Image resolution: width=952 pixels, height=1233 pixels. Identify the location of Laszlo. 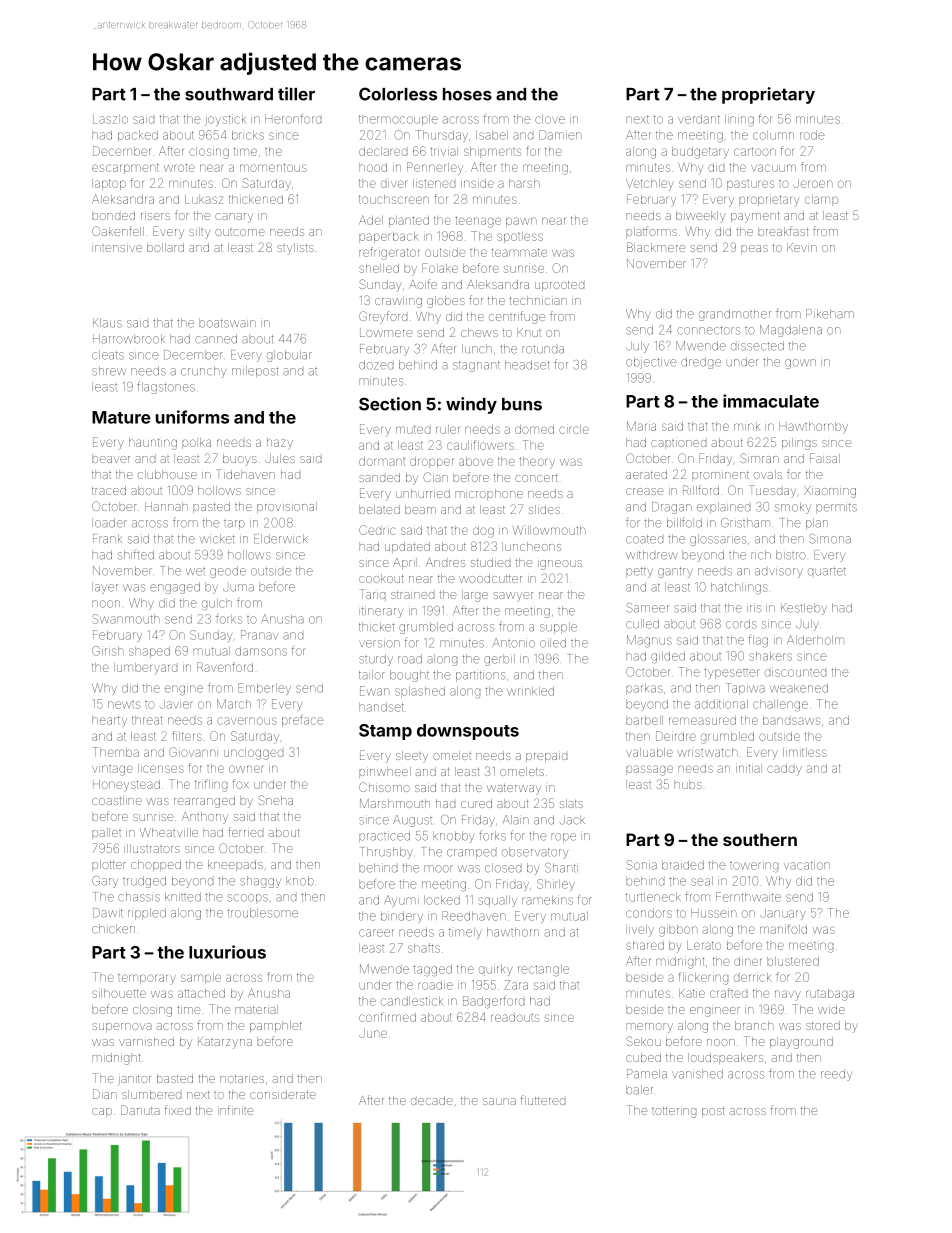
(110, 119).
